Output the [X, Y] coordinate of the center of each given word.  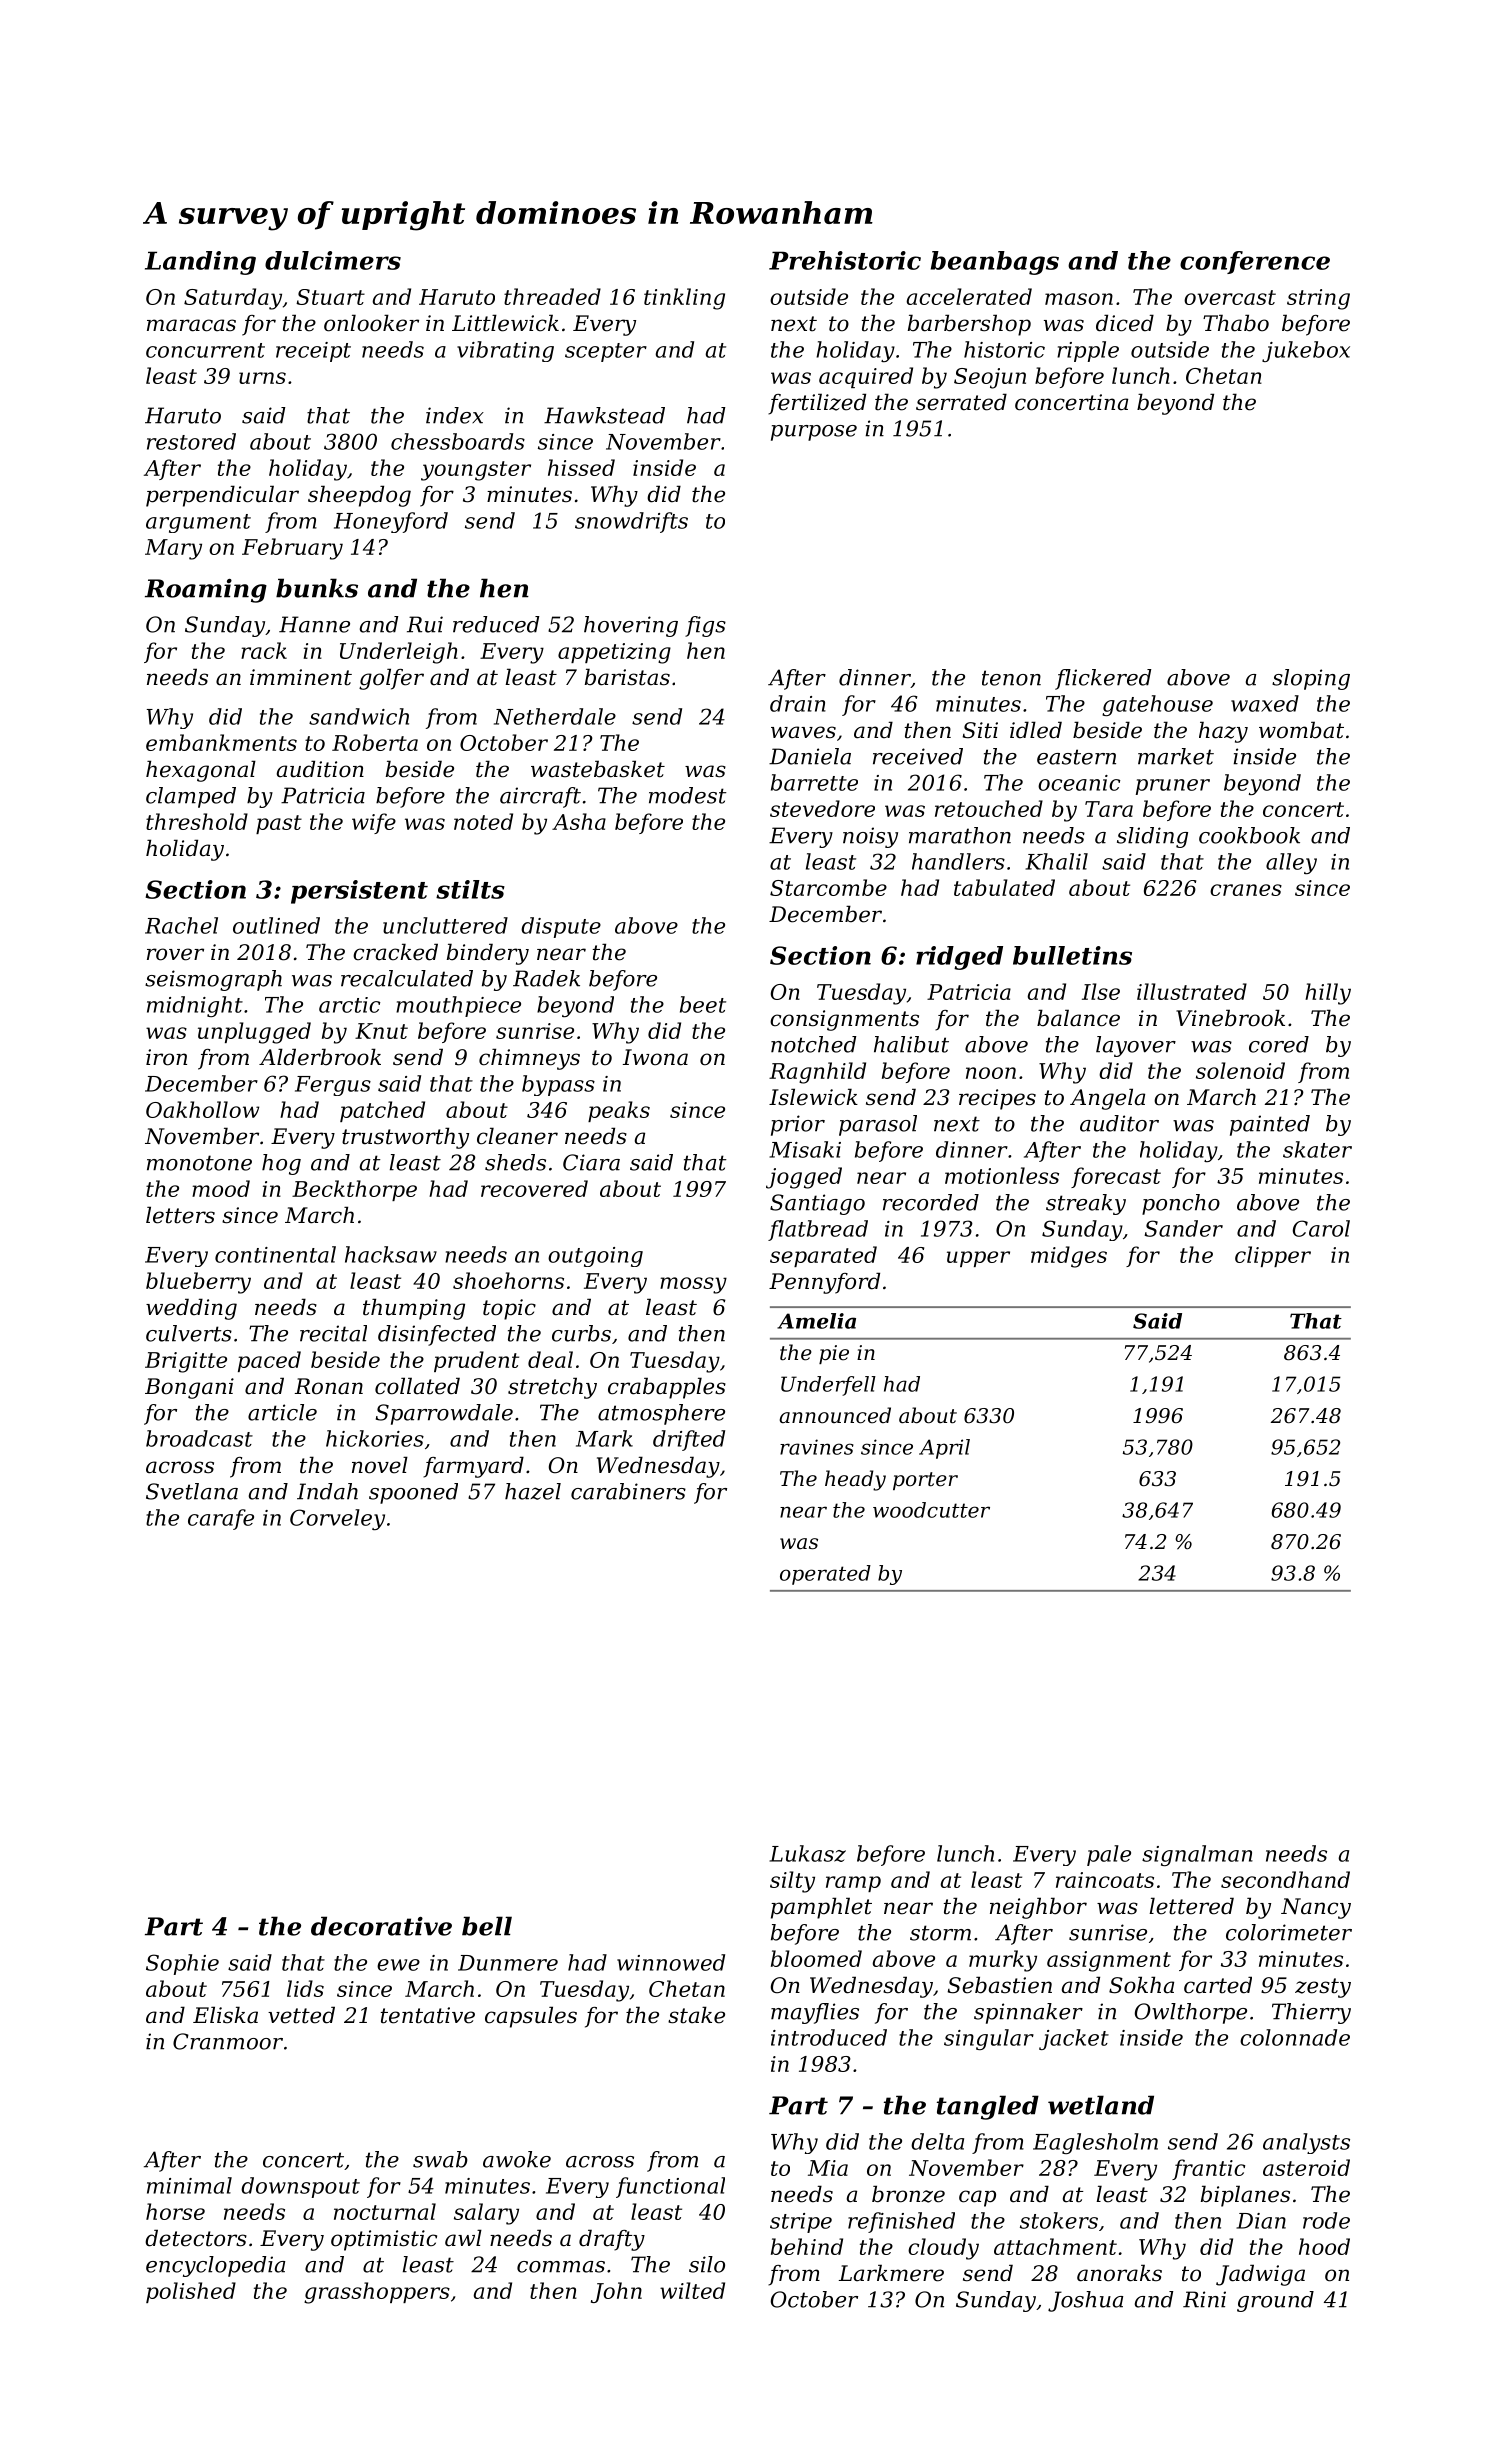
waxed [1265, 703]
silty [792, 1882]
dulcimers [333, 260]
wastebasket [598, 769]
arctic [349, 1005]
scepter [606, 352]
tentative [428, 2015]
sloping [1311, 679]
